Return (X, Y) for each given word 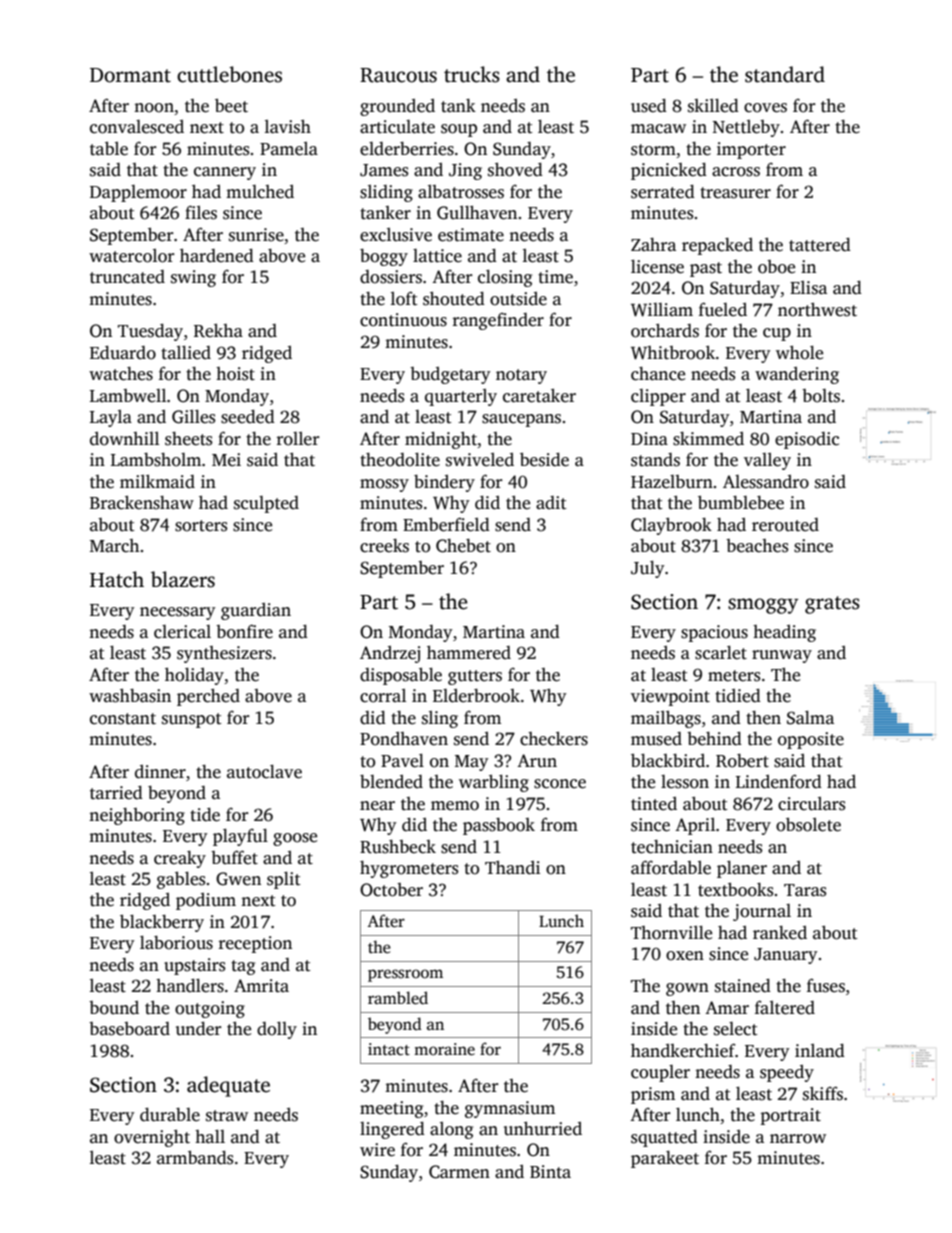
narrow (798, 1139)
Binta (550, 1172)
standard (785, 74)
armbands (195, 1158)
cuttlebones (229, 74)
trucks (472, 74)
